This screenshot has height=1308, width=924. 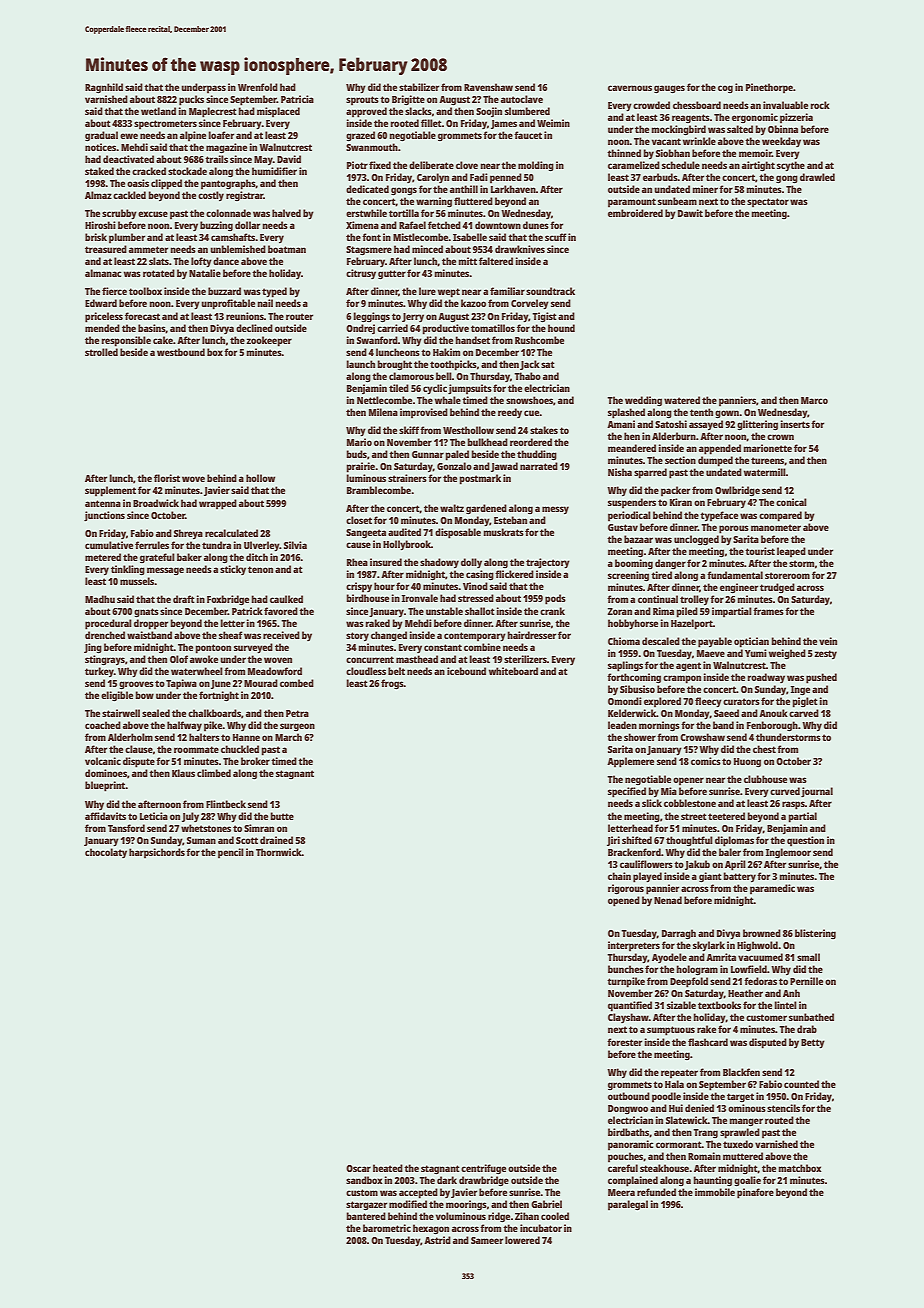 I want to click on giant, so click(x=710, y=877).
